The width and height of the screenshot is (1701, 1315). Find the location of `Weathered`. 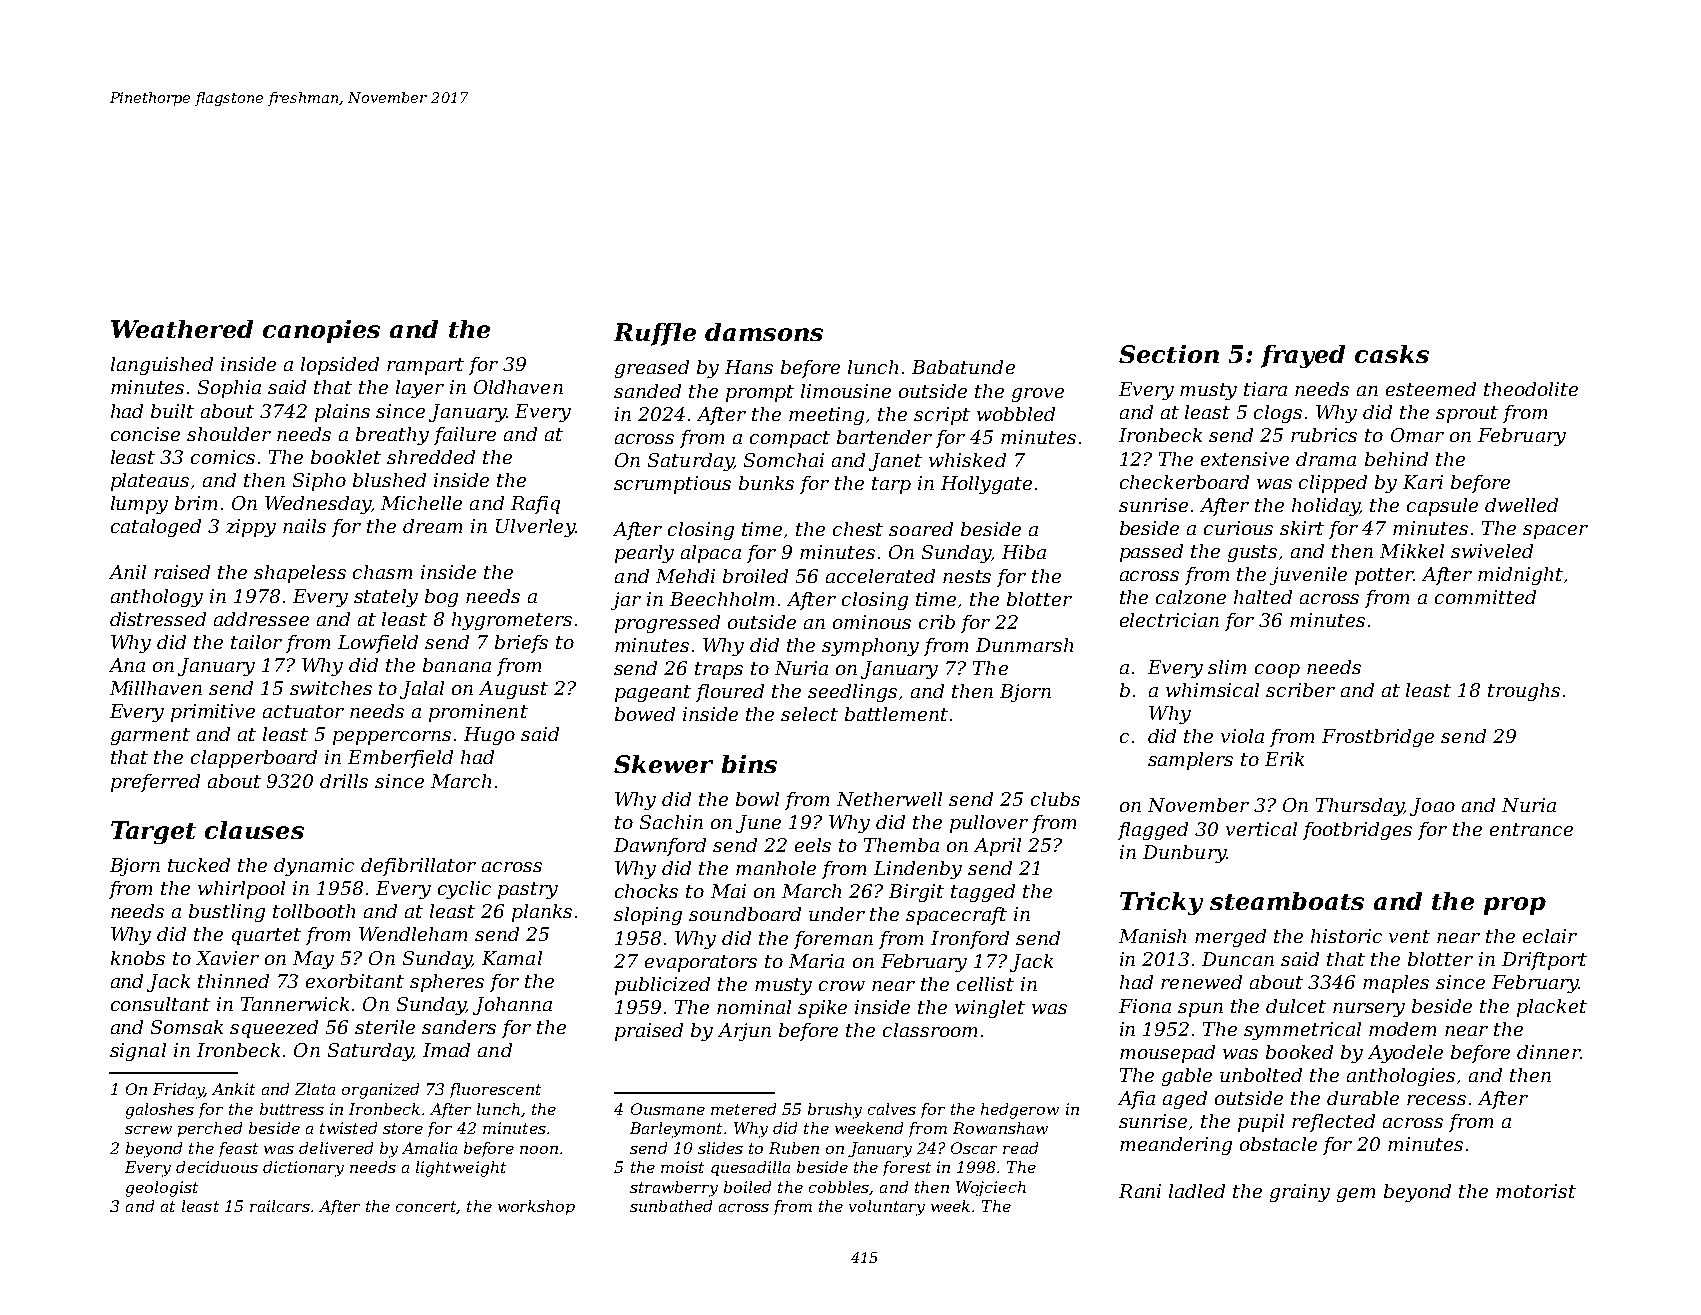

Weathered is located at coordinates (182, 329).
